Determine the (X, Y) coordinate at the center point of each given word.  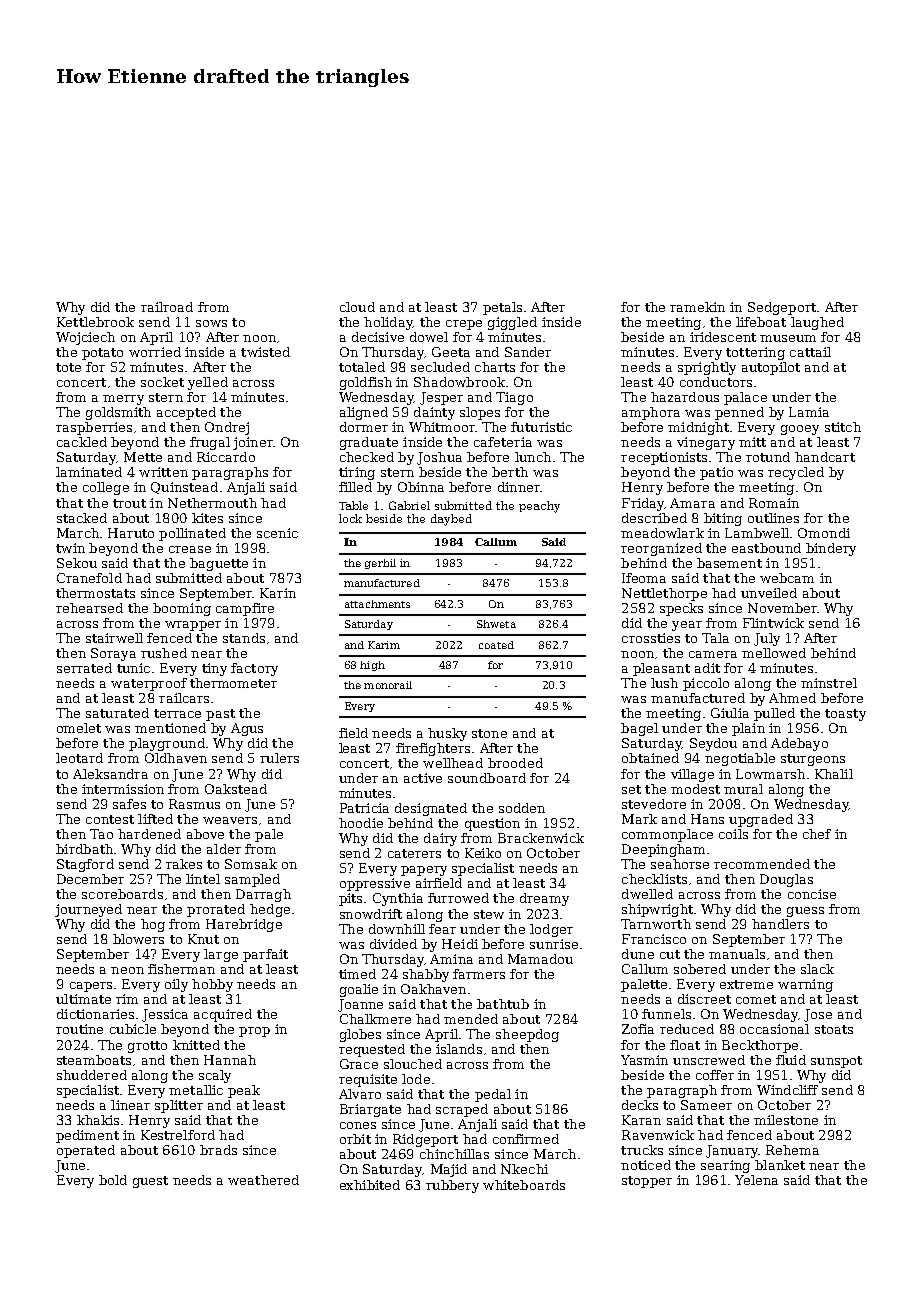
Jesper (441, 398)
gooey (800, 430)
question (492, 824)
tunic (133, 668)
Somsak (251, 864)
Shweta (496, 624)
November (782, 608)
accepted (186, 413)
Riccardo (226, 457)
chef (817, 834)
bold (113, 1180)
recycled (796, 473)
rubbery (452, 1186)
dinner (519, 487)
